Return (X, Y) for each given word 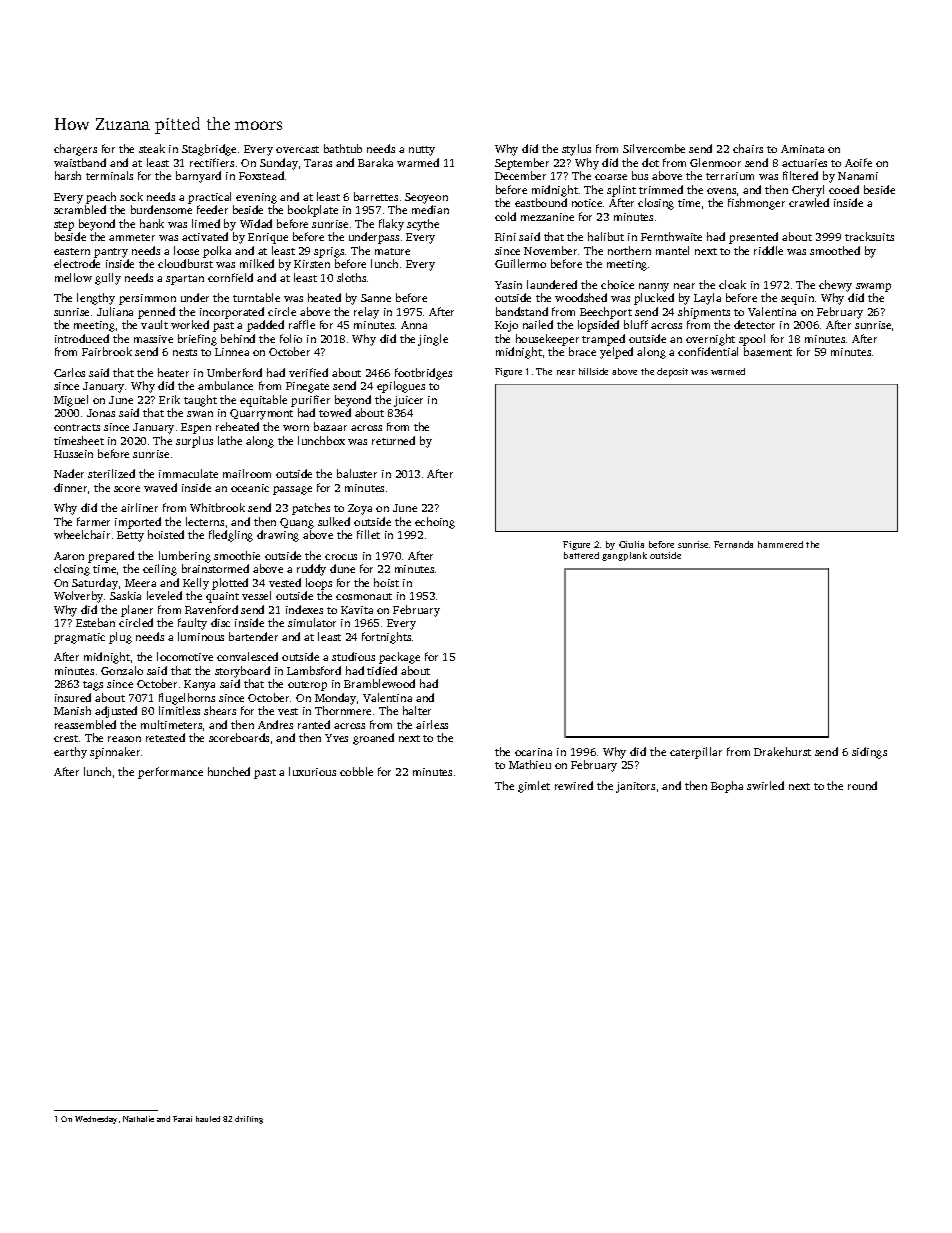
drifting (249, 1120)
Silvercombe (654, 148)
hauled (208, 1119)
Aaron (69, 556)
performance (170, 773)
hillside (593, 371)
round (862, 785)
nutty (422, 151)
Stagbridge (209, 150)
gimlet (534, 787)
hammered (780, 544)
